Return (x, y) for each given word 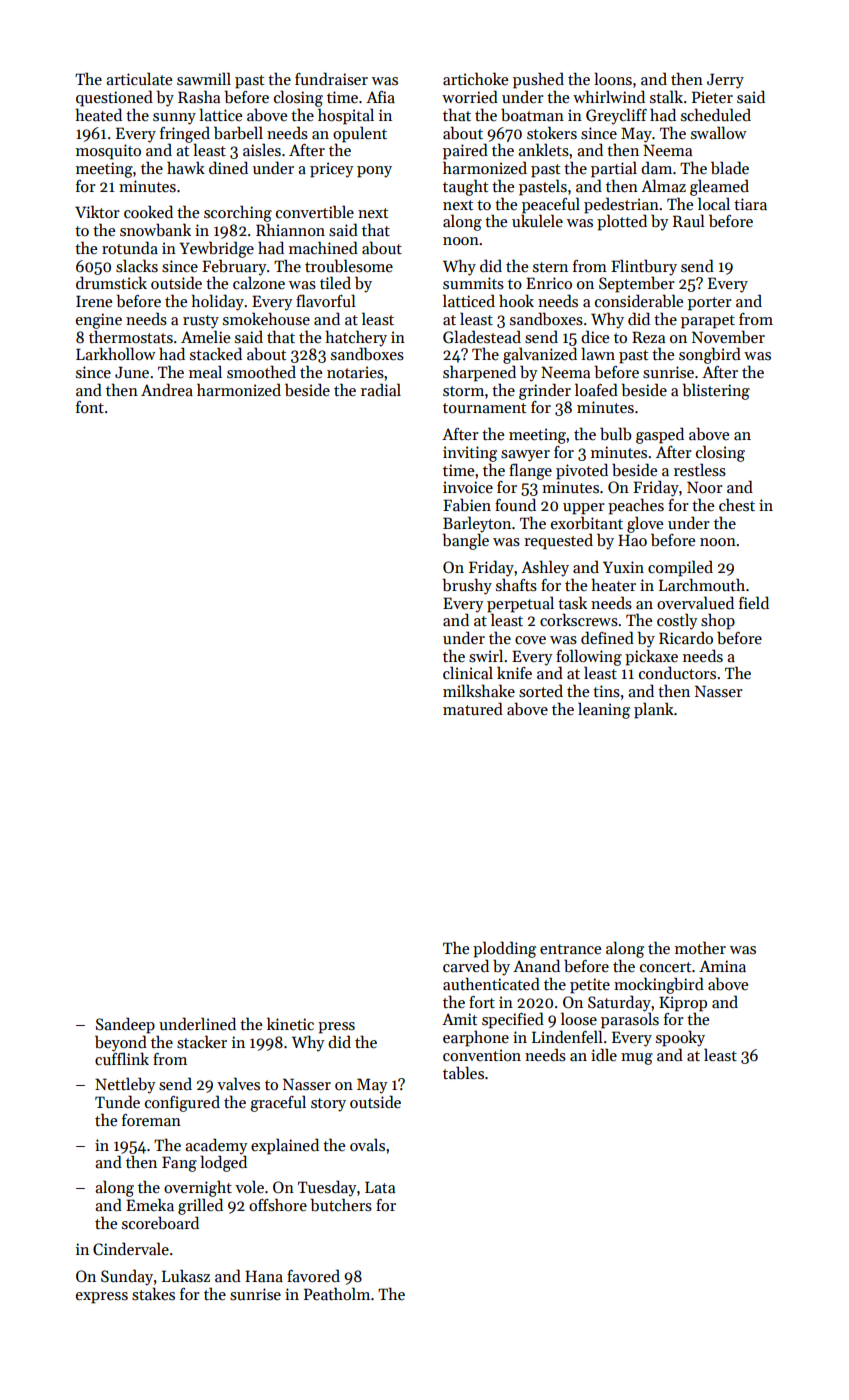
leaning (604, 710)
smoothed (261, 371)
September (637, 284)
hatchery (356, 338)
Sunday (127, 1277)
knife (514, 672)
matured (473, 708)
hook (516, 300)
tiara (750, 204)
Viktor (97, 211)
